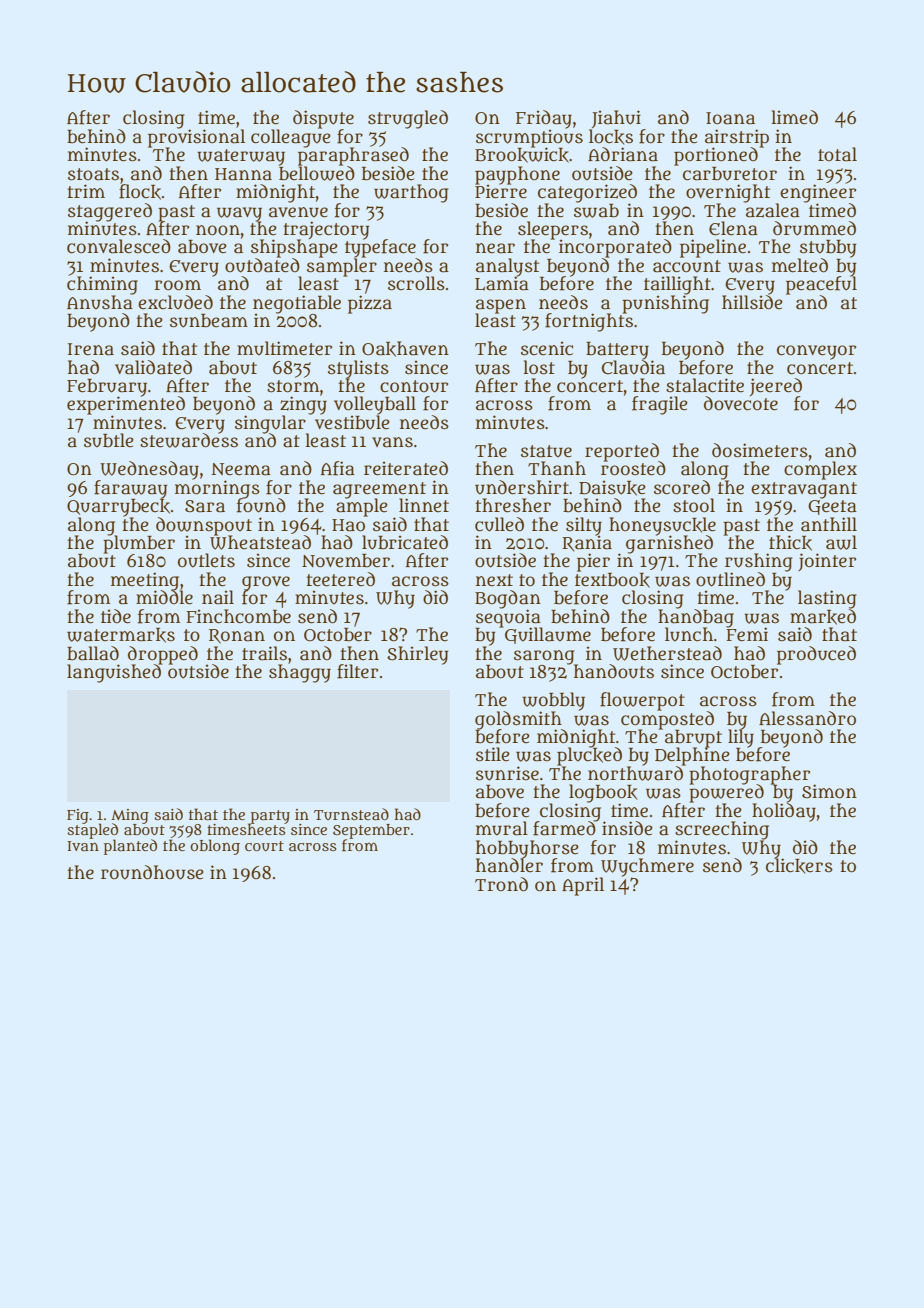 The width and height of the screenshot is (924, 1308). Describe the element at coordinates (152, 872) in the screenshot. I see `roundhouse` at that location.
